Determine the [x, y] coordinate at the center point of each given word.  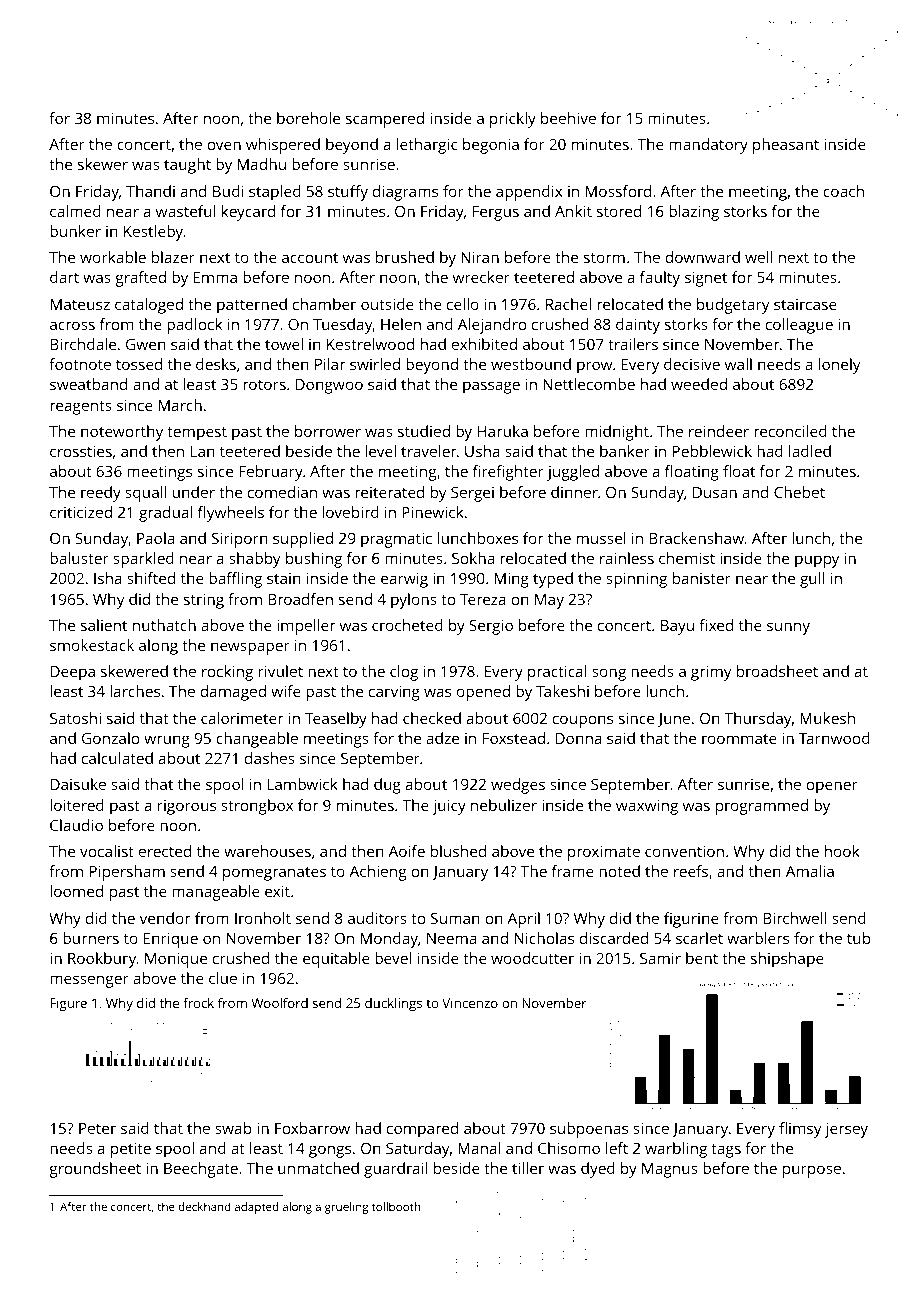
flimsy [800, 1130]
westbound [531, 364]
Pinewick [433, 512]
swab [233, 1128]
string [204, 601]
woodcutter [532, 958]
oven [224, 145]
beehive [568, 118]
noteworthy [122, 433]
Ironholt [263, 918]
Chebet [799, 492]
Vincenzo [470, 1003]
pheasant [786, 146]
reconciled [790, 431]
